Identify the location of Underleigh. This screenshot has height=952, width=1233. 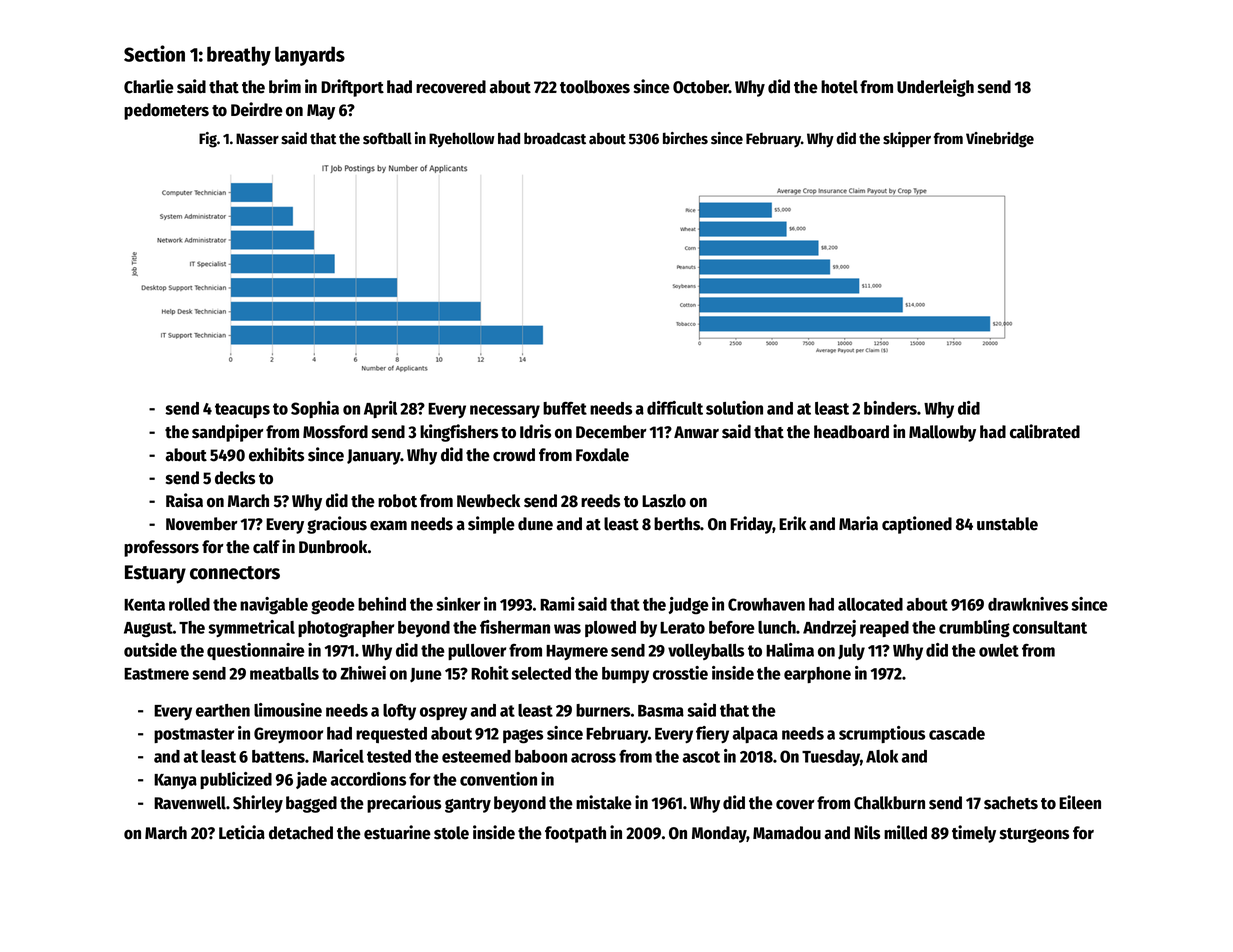
(935, 88).
